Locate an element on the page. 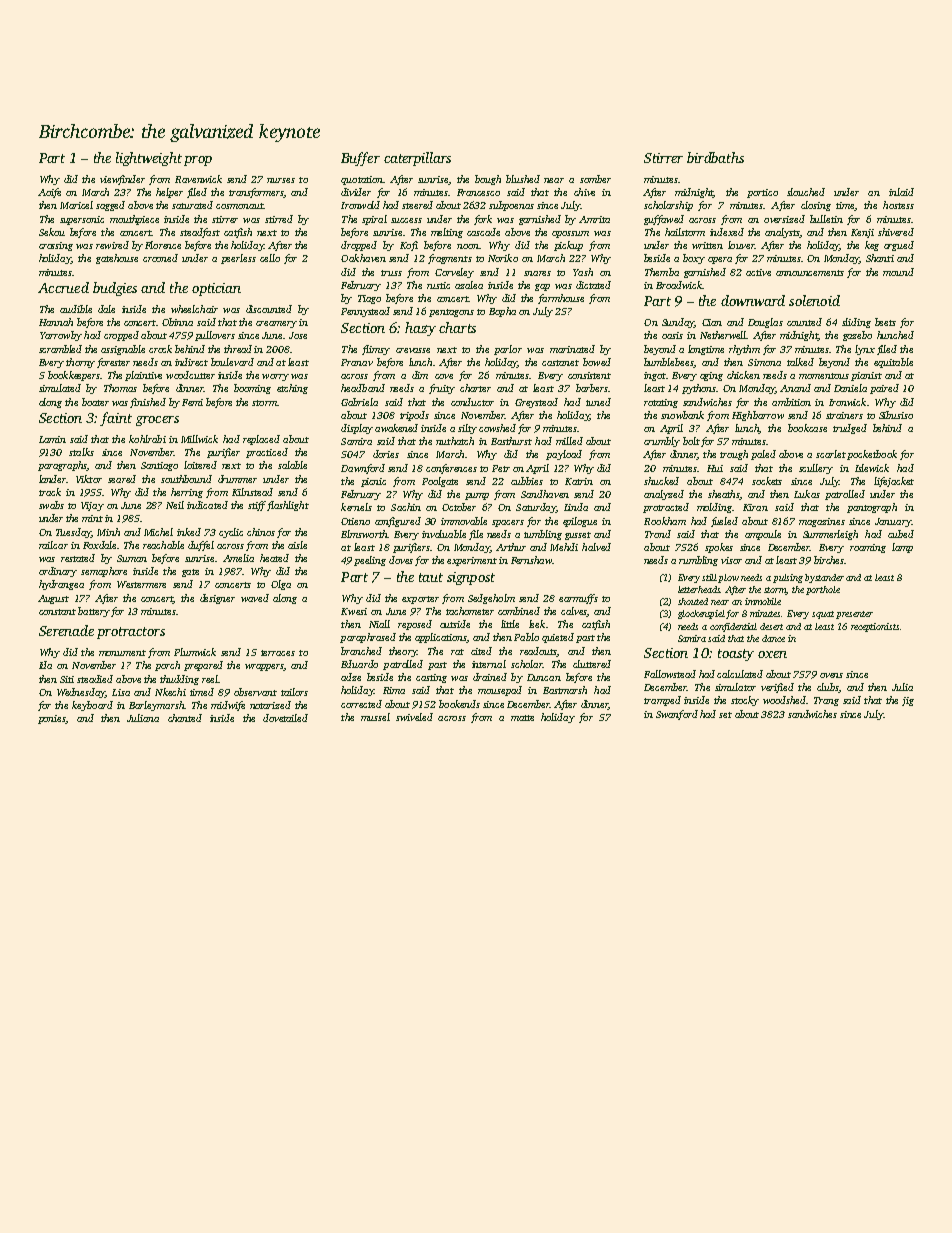 The height and width of the document is (1233, 952). birdbaths is located at coordinates (715, 157).
